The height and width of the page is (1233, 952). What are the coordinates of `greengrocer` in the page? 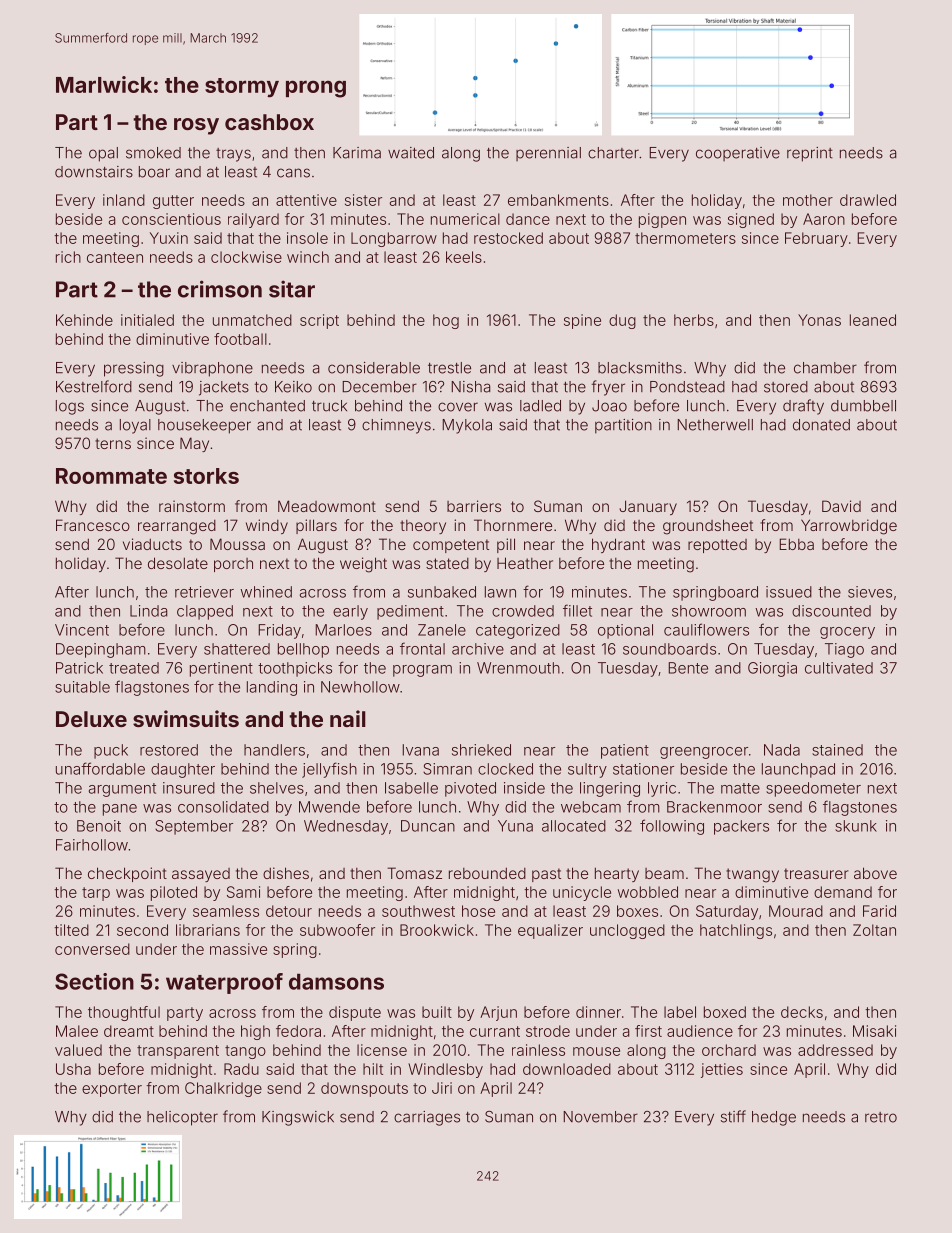 It's located at (704, 753).
